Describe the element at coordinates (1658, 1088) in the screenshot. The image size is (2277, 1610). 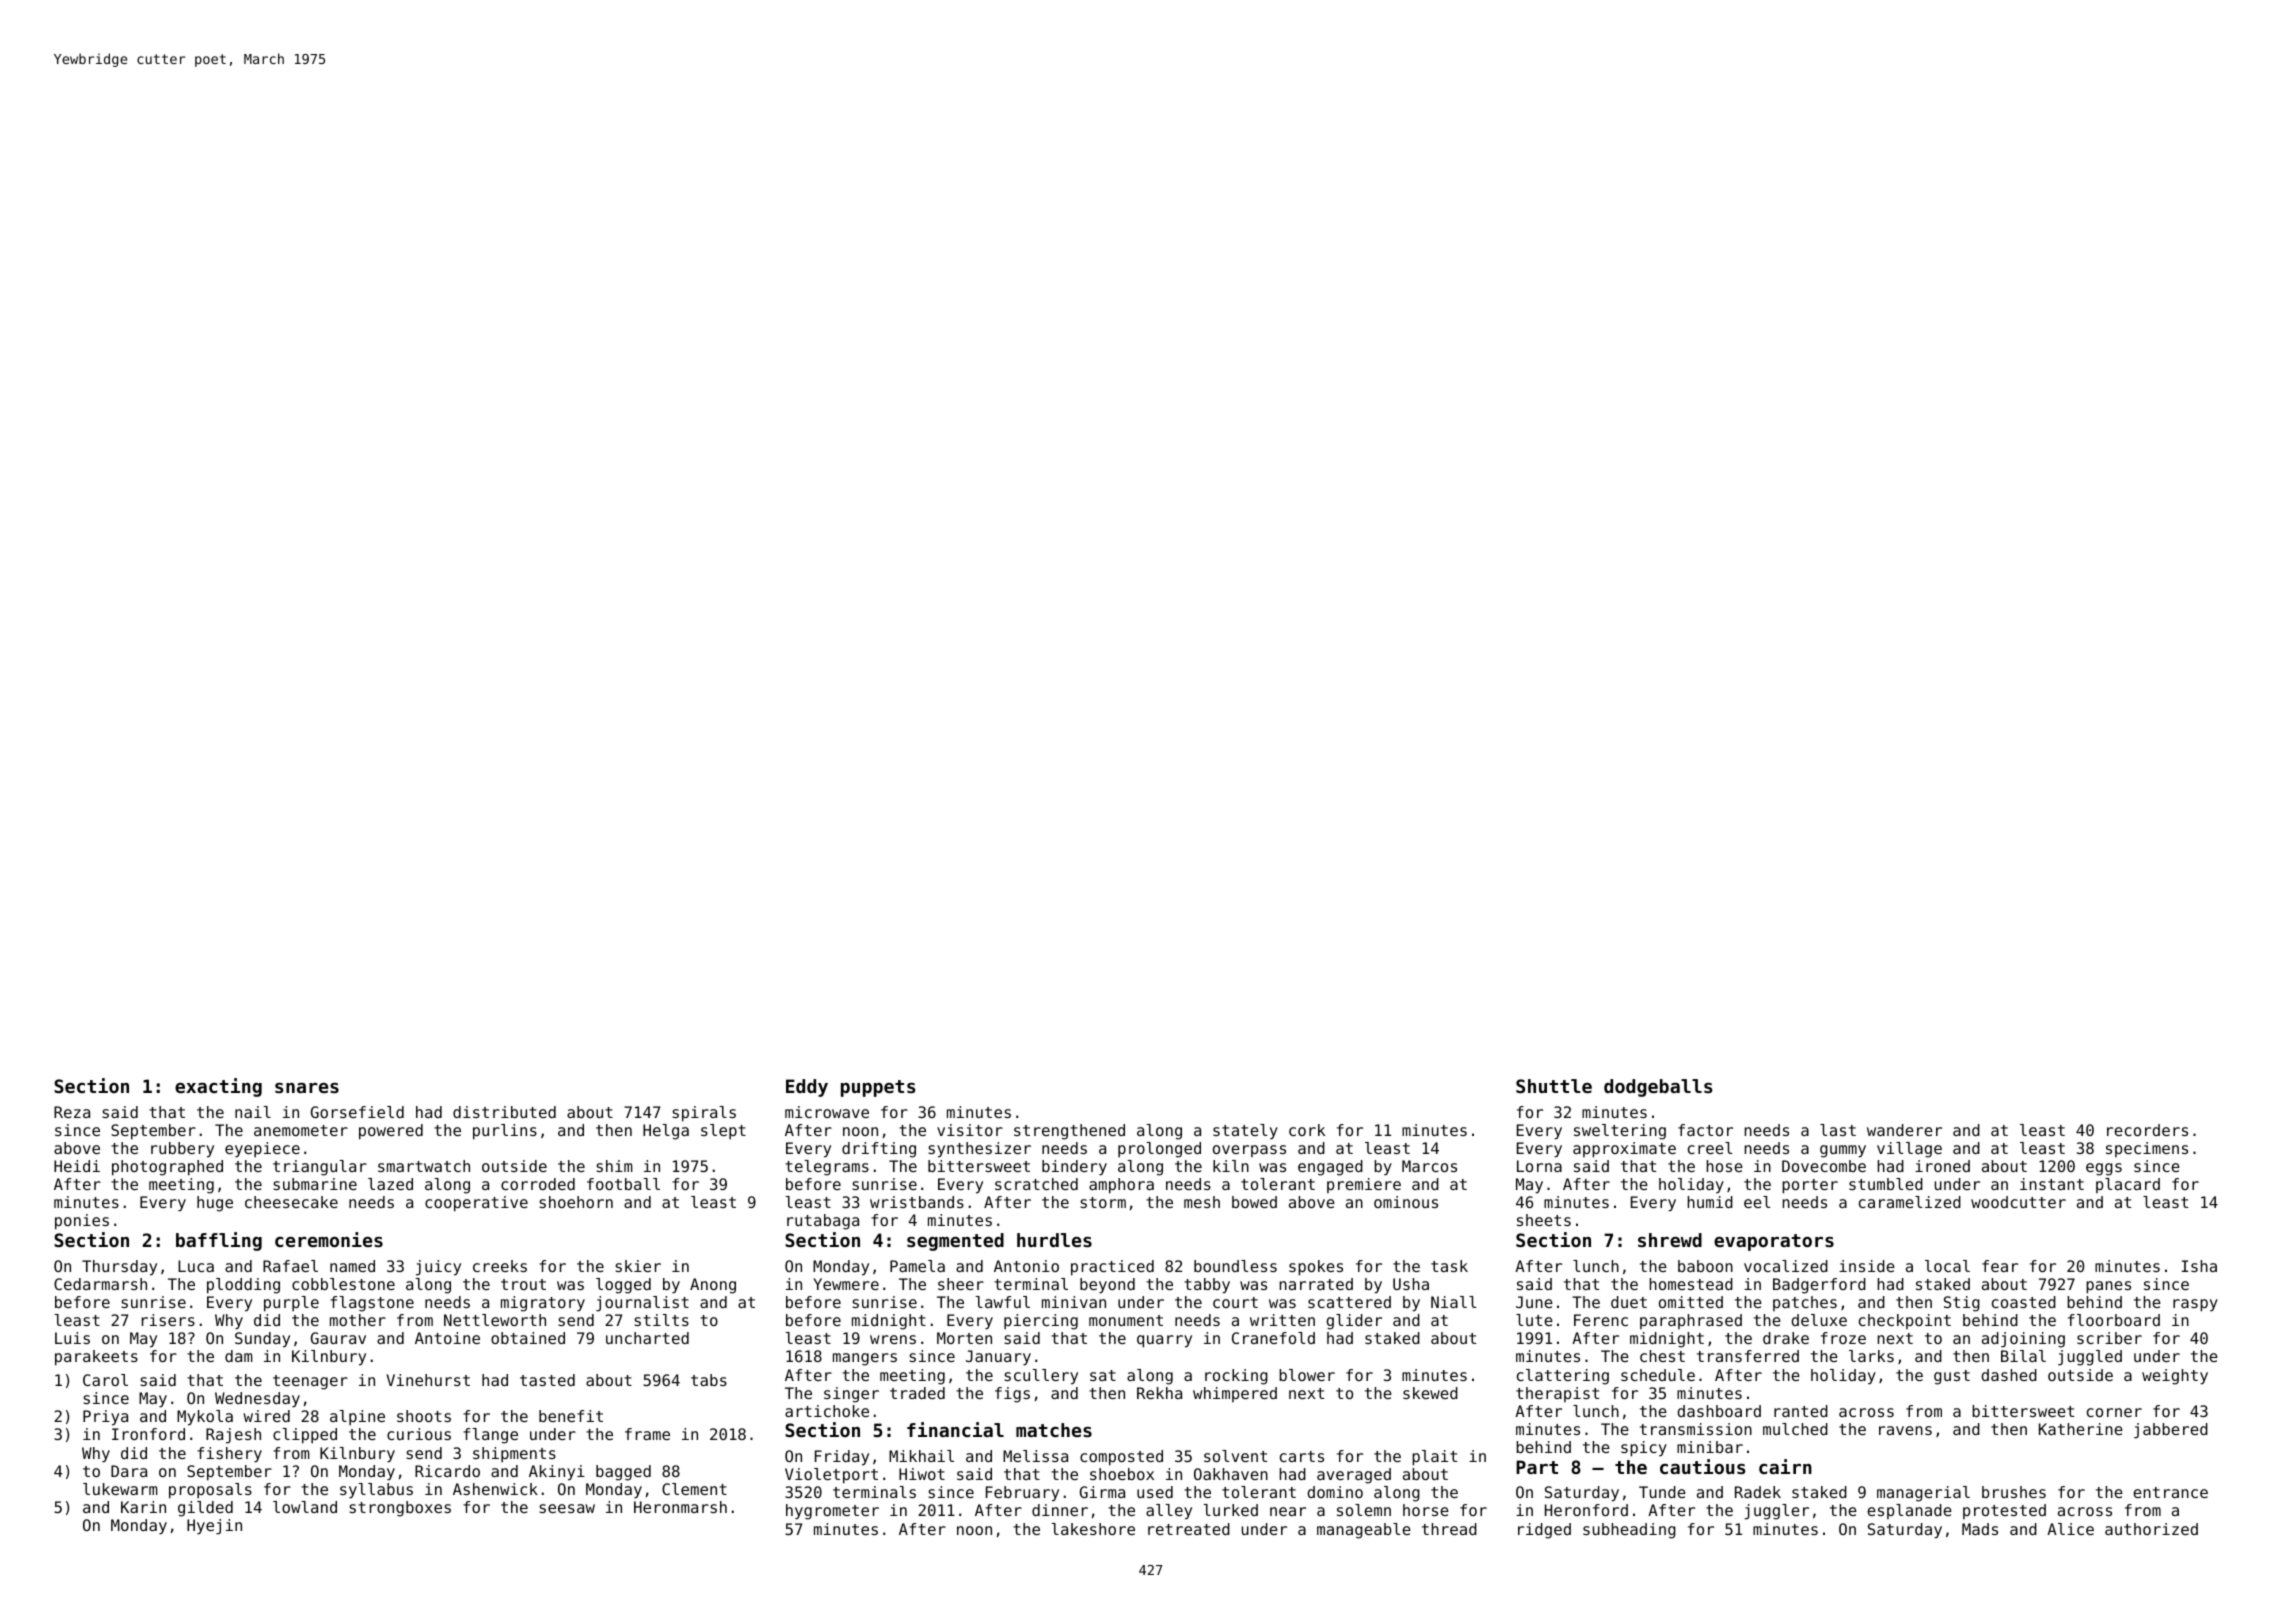
I see `dodgeballs` at that location.
